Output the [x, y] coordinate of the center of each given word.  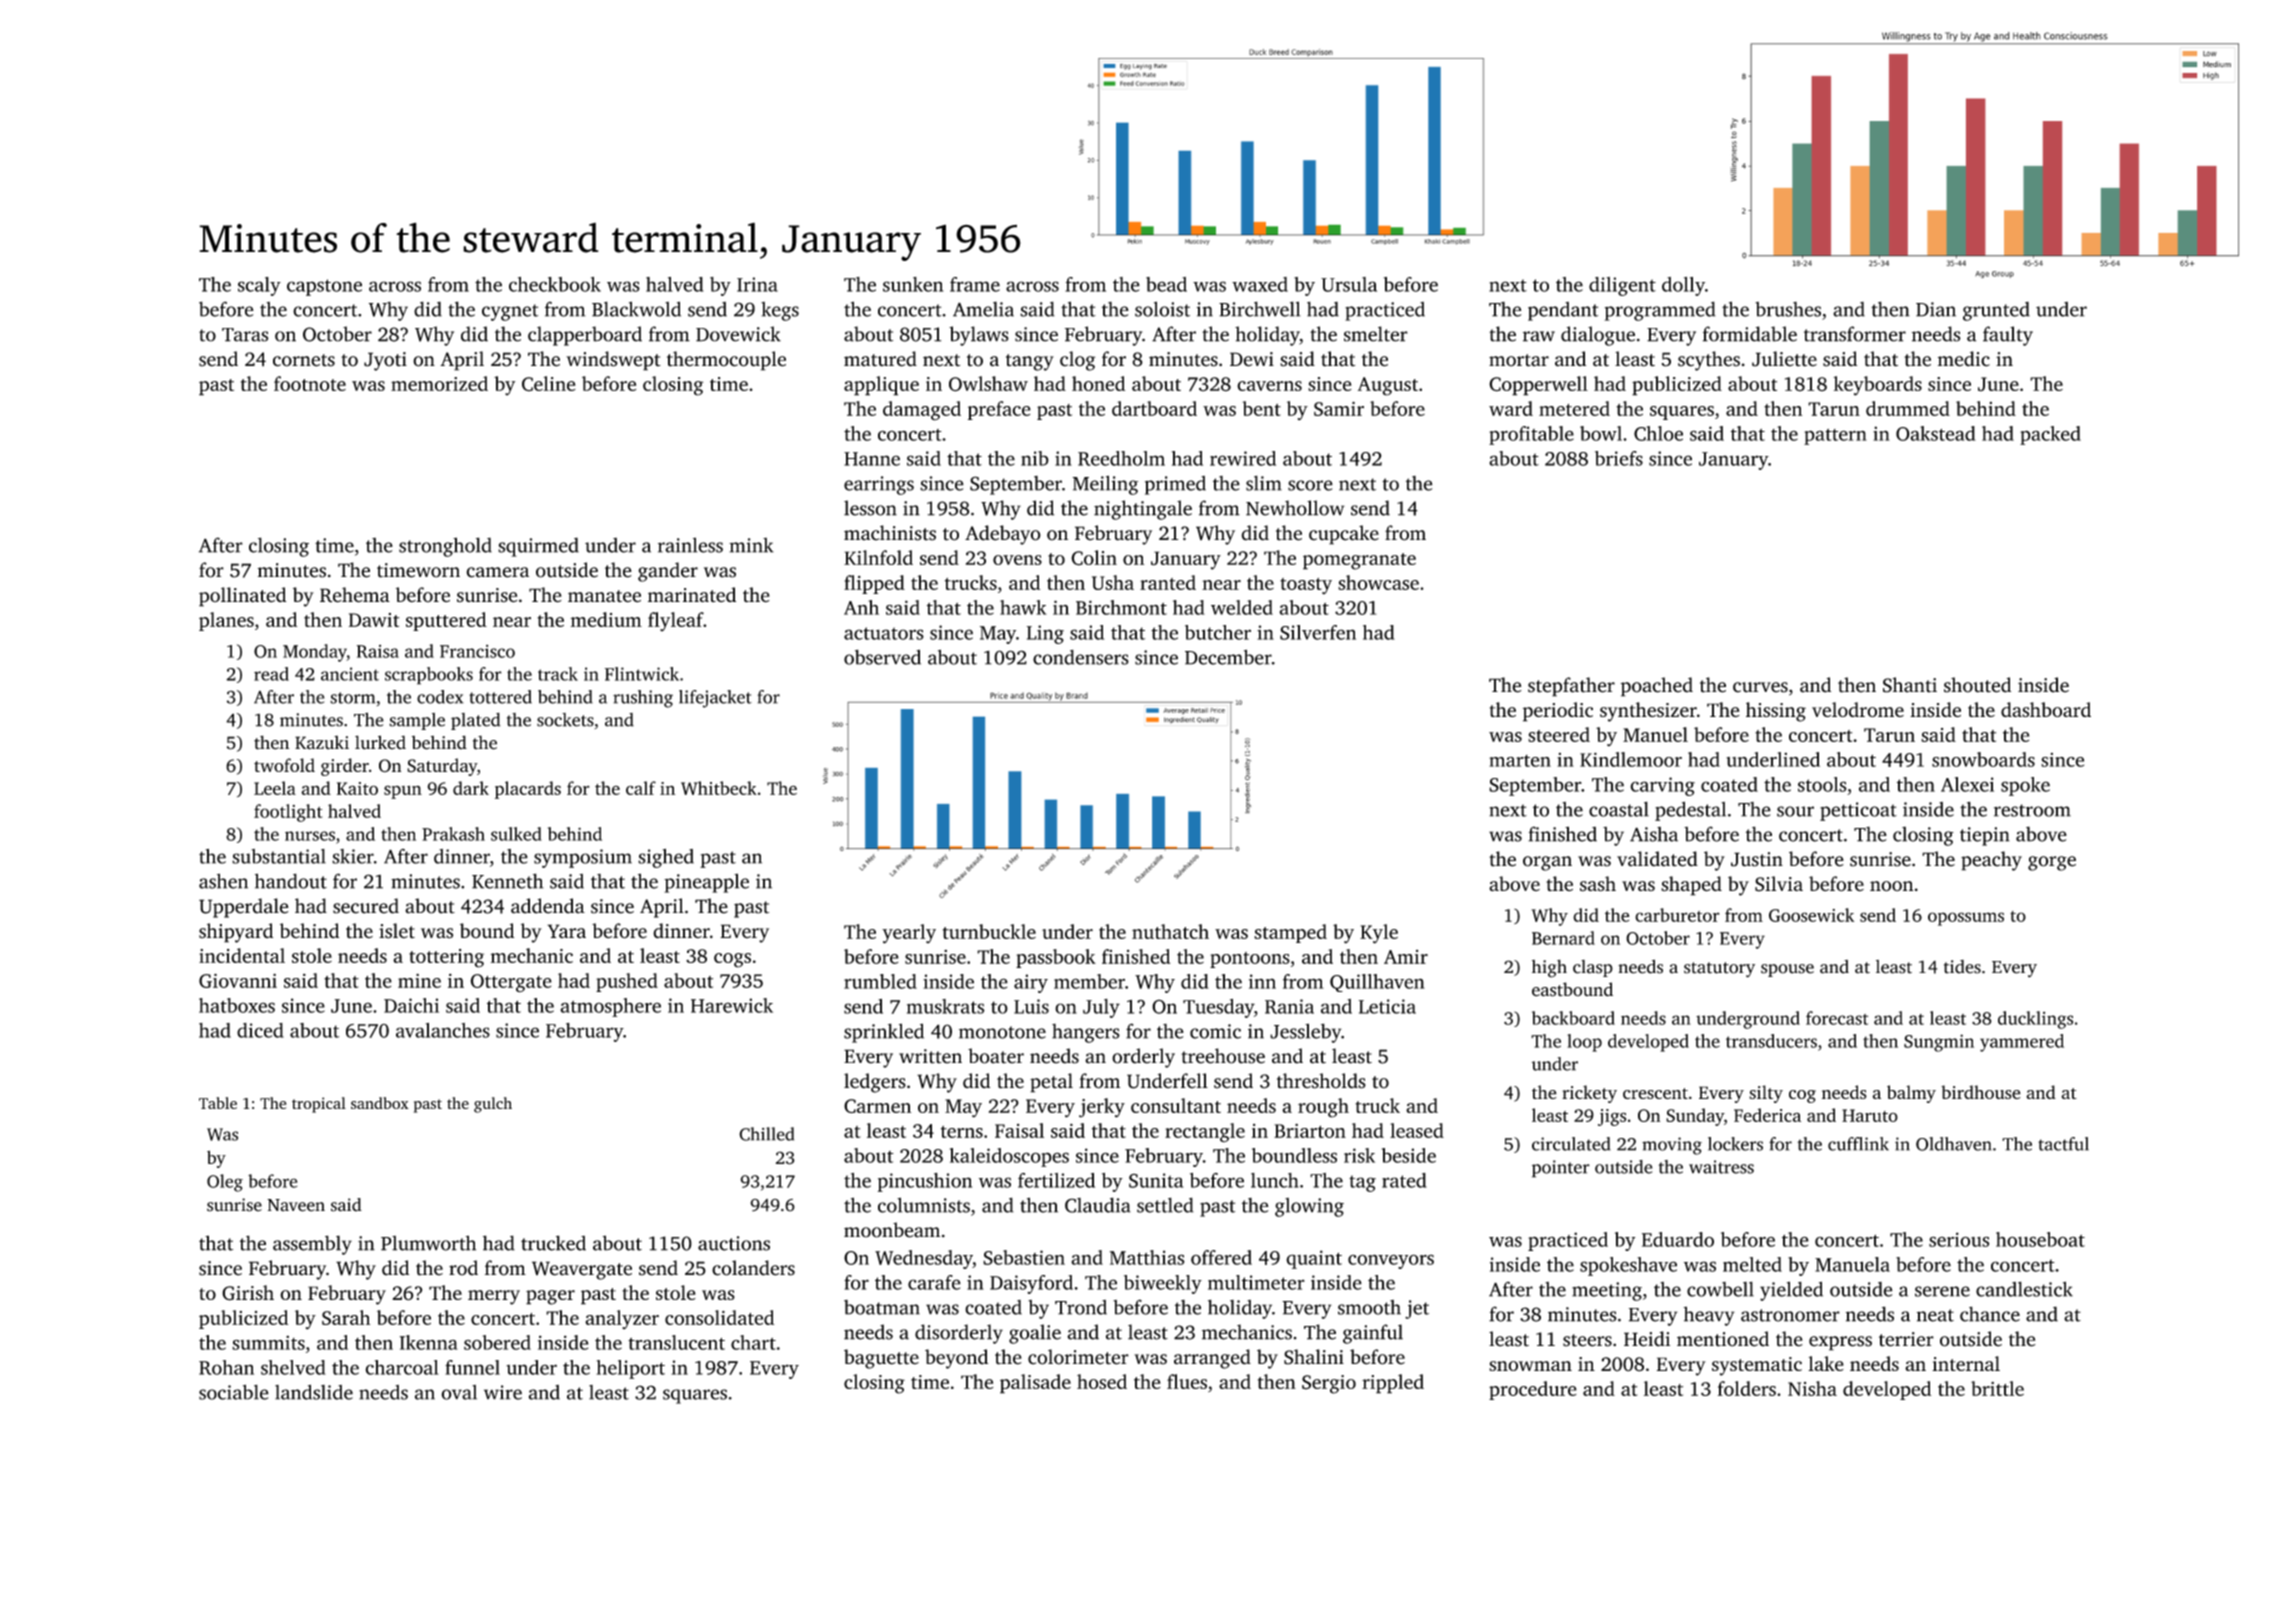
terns [962, 1132]
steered [1559, 734]
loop [1584, 1043]
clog [1077, 361]
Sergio [1329, 1384]
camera [497, 572]
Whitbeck [719, 788]
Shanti [1910, 685]
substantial [279, 856]
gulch [493, 1105]
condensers [1081, 657]
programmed [1660, 311]
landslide [314, 1392]
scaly [259, 286]
